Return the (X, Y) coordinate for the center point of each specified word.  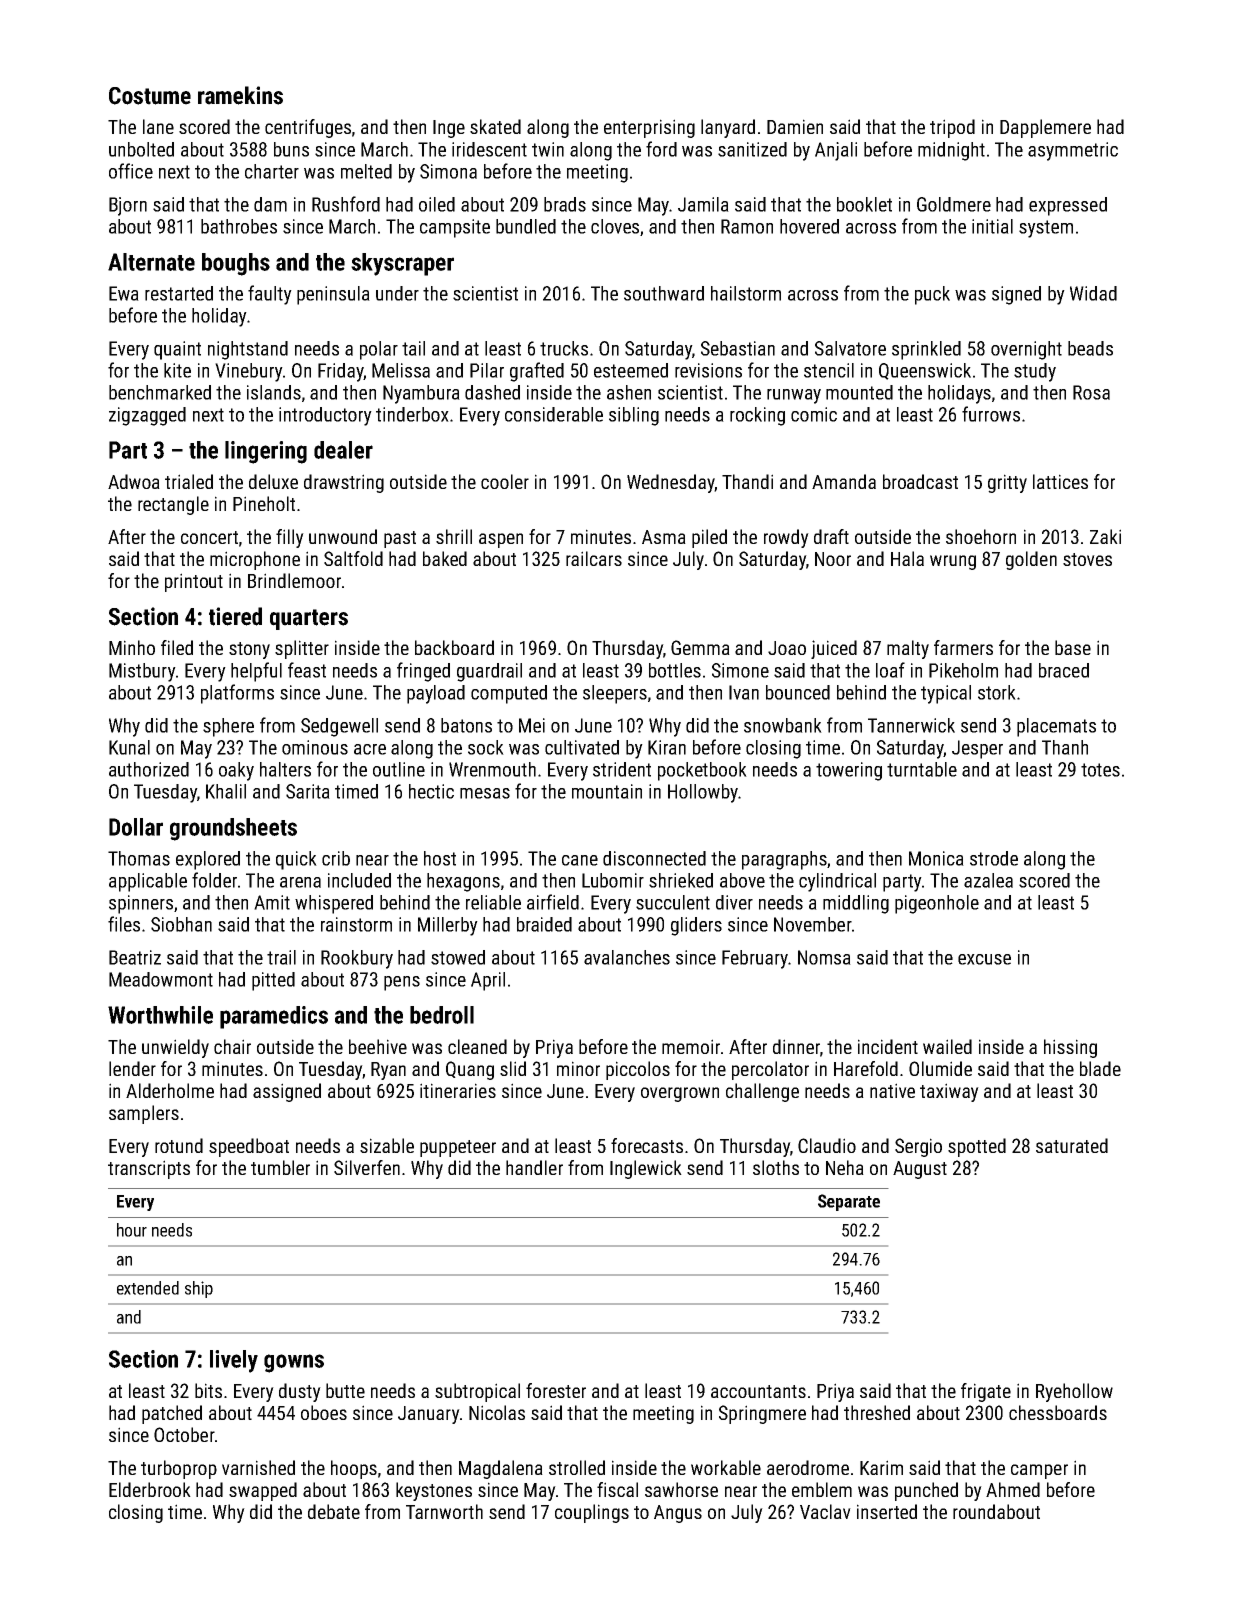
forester (556, 1390)
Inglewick (646, 1169)
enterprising (649, 128)
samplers (144, 1114)
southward (664, 293)
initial (992, 226)
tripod (952, 128)
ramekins (240, 95)
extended (148, 1288)
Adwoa (134, 481)
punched (926, 1491)
